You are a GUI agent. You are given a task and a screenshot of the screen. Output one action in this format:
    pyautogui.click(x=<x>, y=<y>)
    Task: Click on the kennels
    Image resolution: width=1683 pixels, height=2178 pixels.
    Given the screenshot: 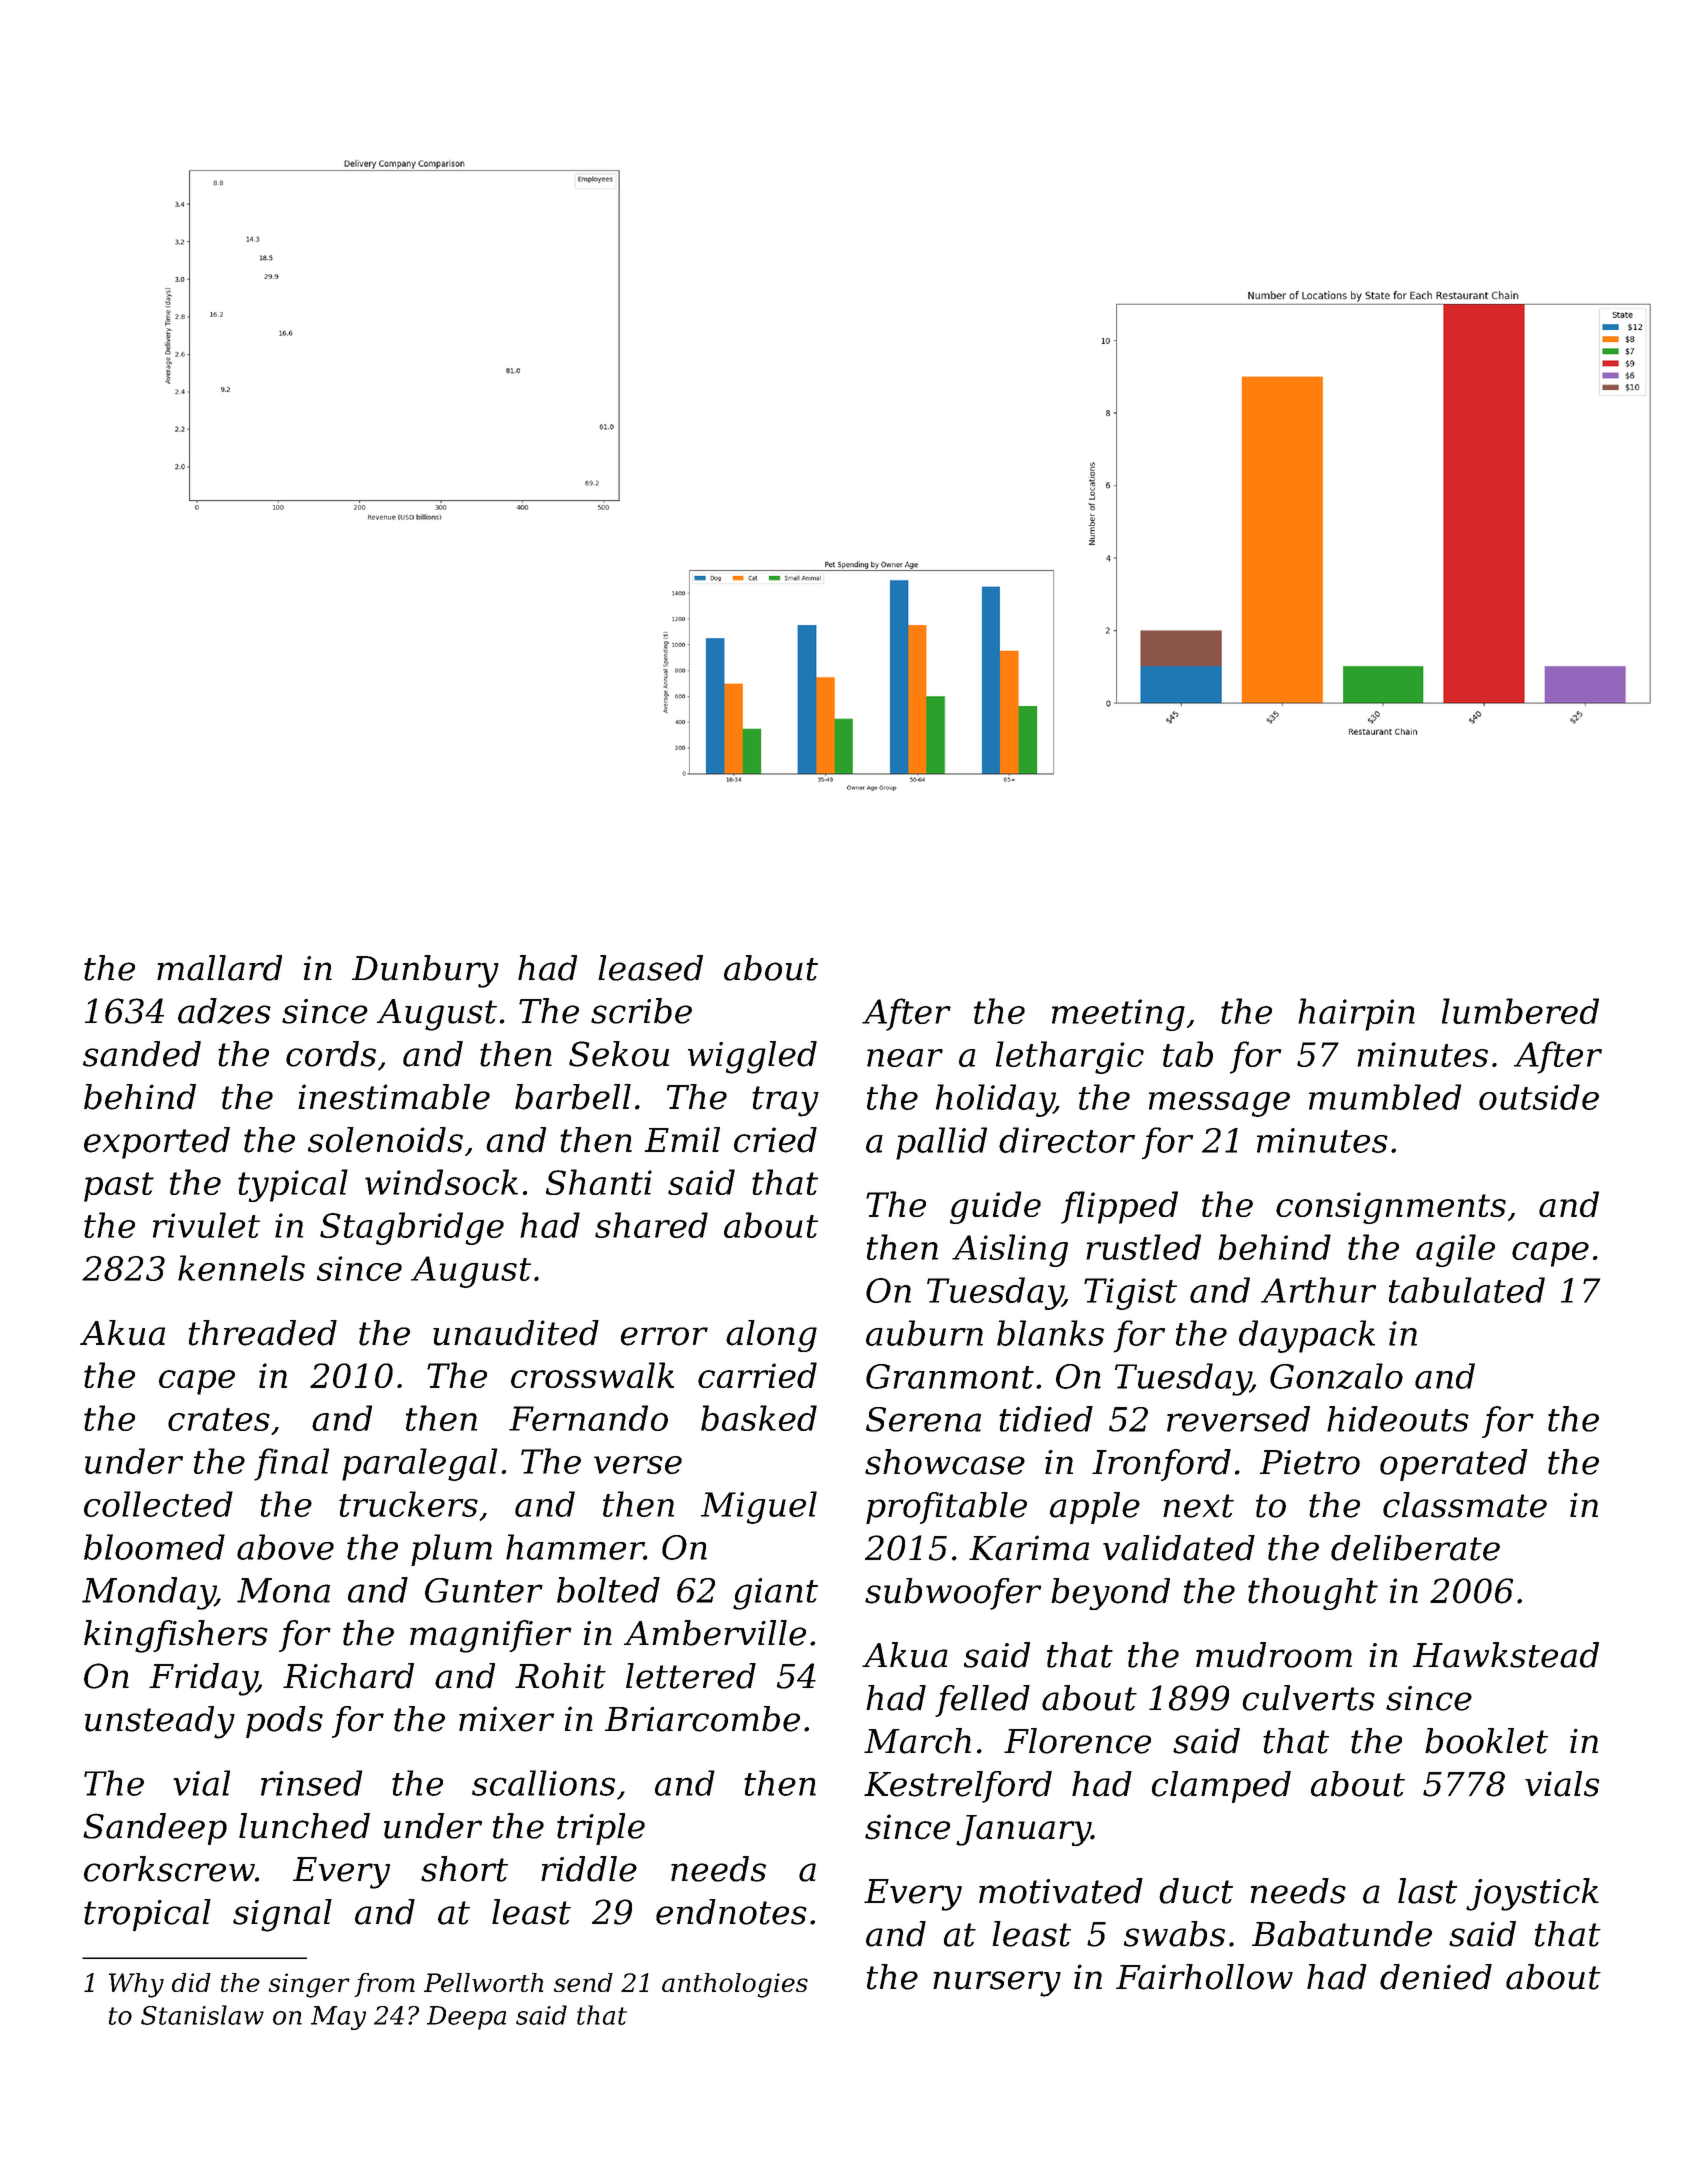 What is the action you would take?
    pyautogui.click(x=241, y=1268)
